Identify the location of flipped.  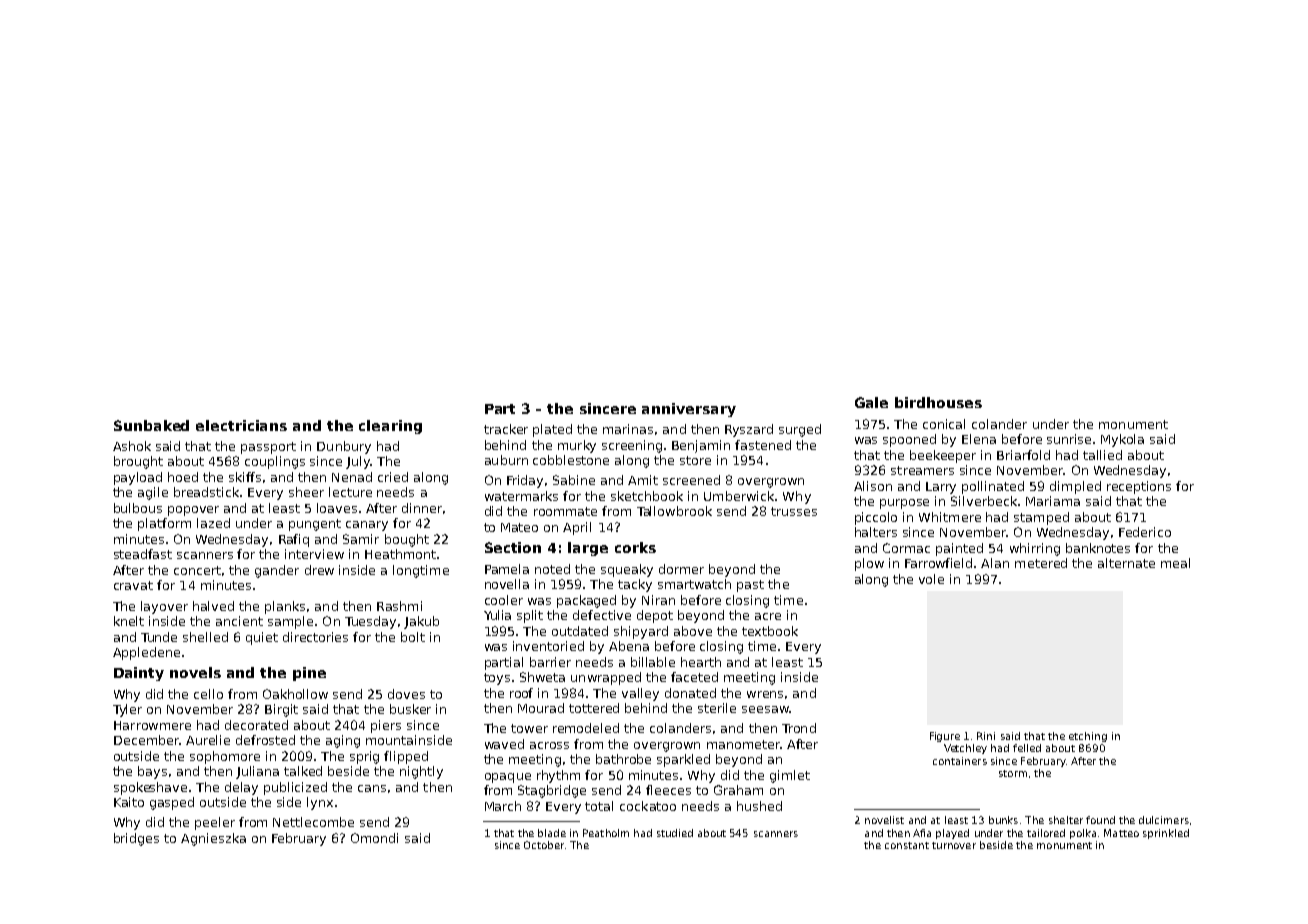
(406, 757).
